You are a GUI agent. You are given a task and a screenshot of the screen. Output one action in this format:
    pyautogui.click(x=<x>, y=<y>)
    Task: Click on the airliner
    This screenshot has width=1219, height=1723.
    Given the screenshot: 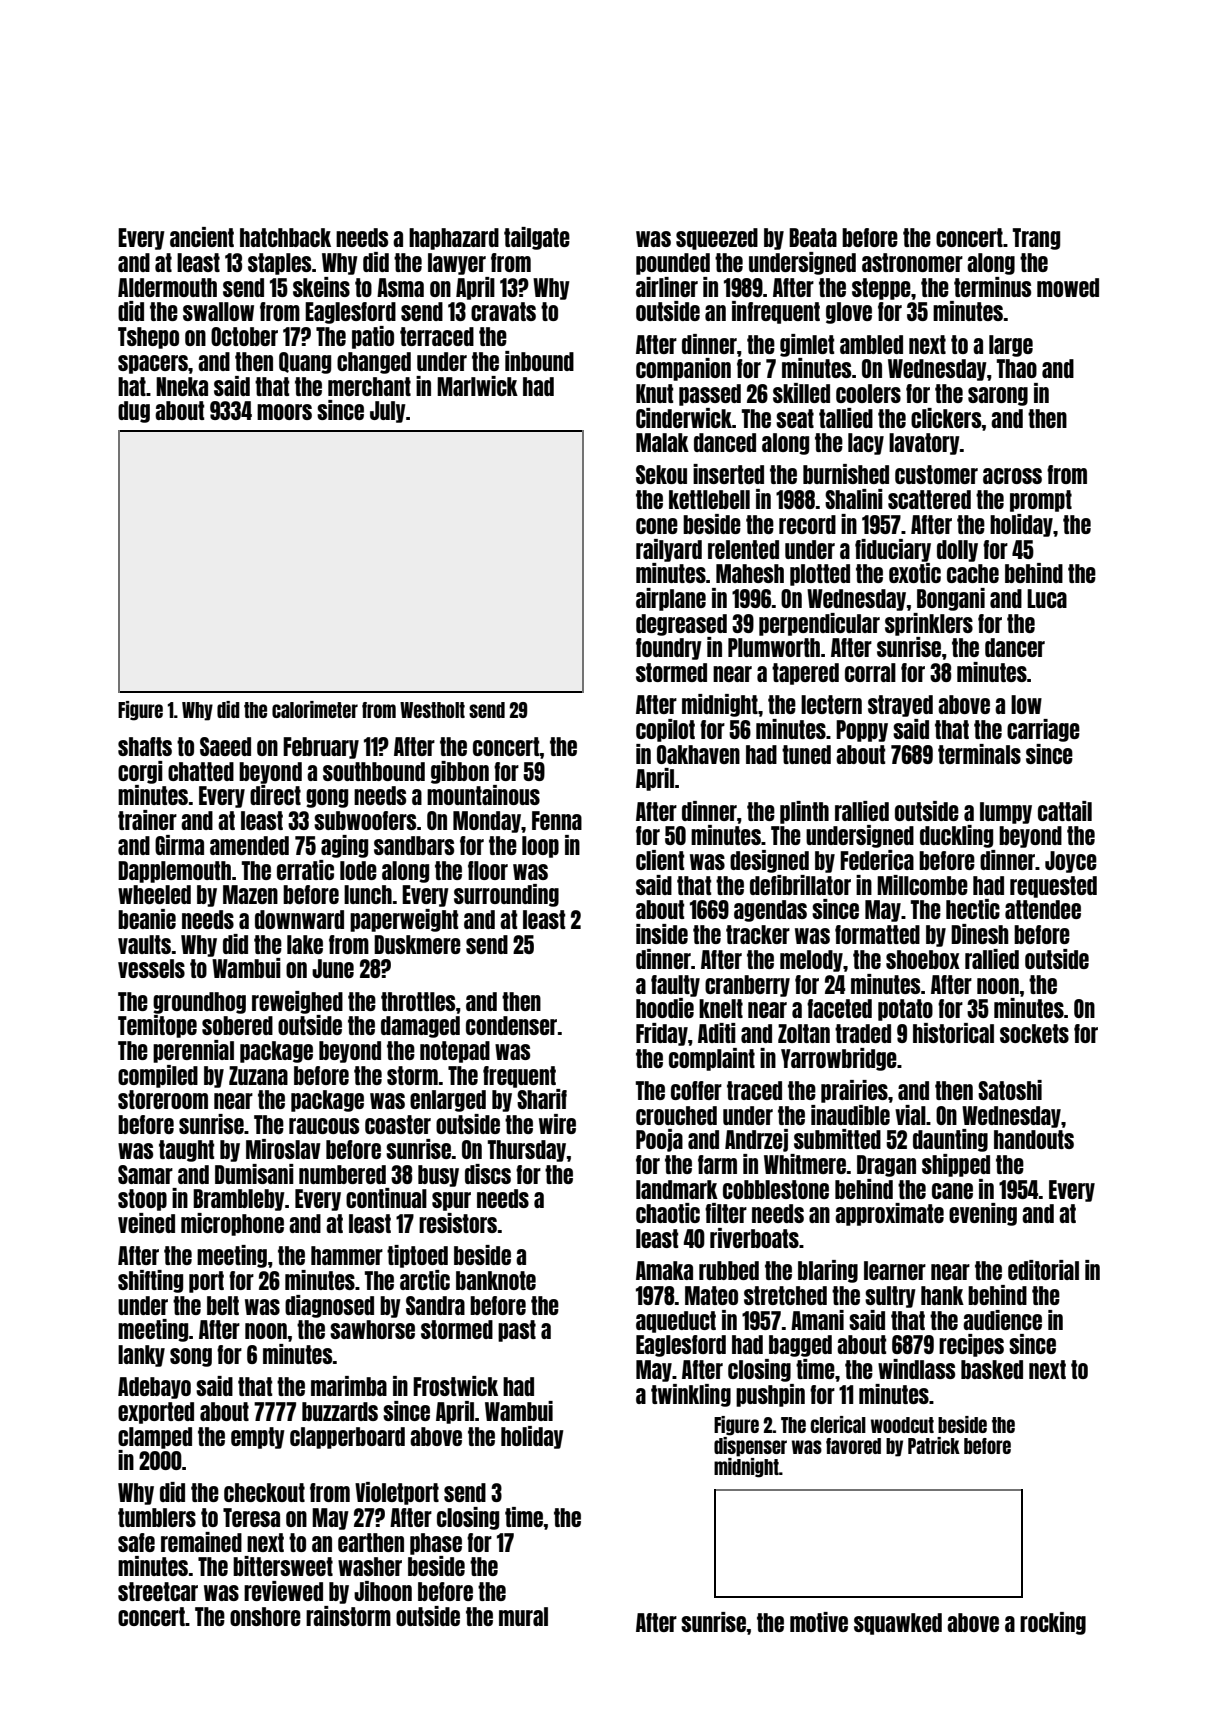 What is the action you would take?
    pyautogui.click(x=667, y=287)
